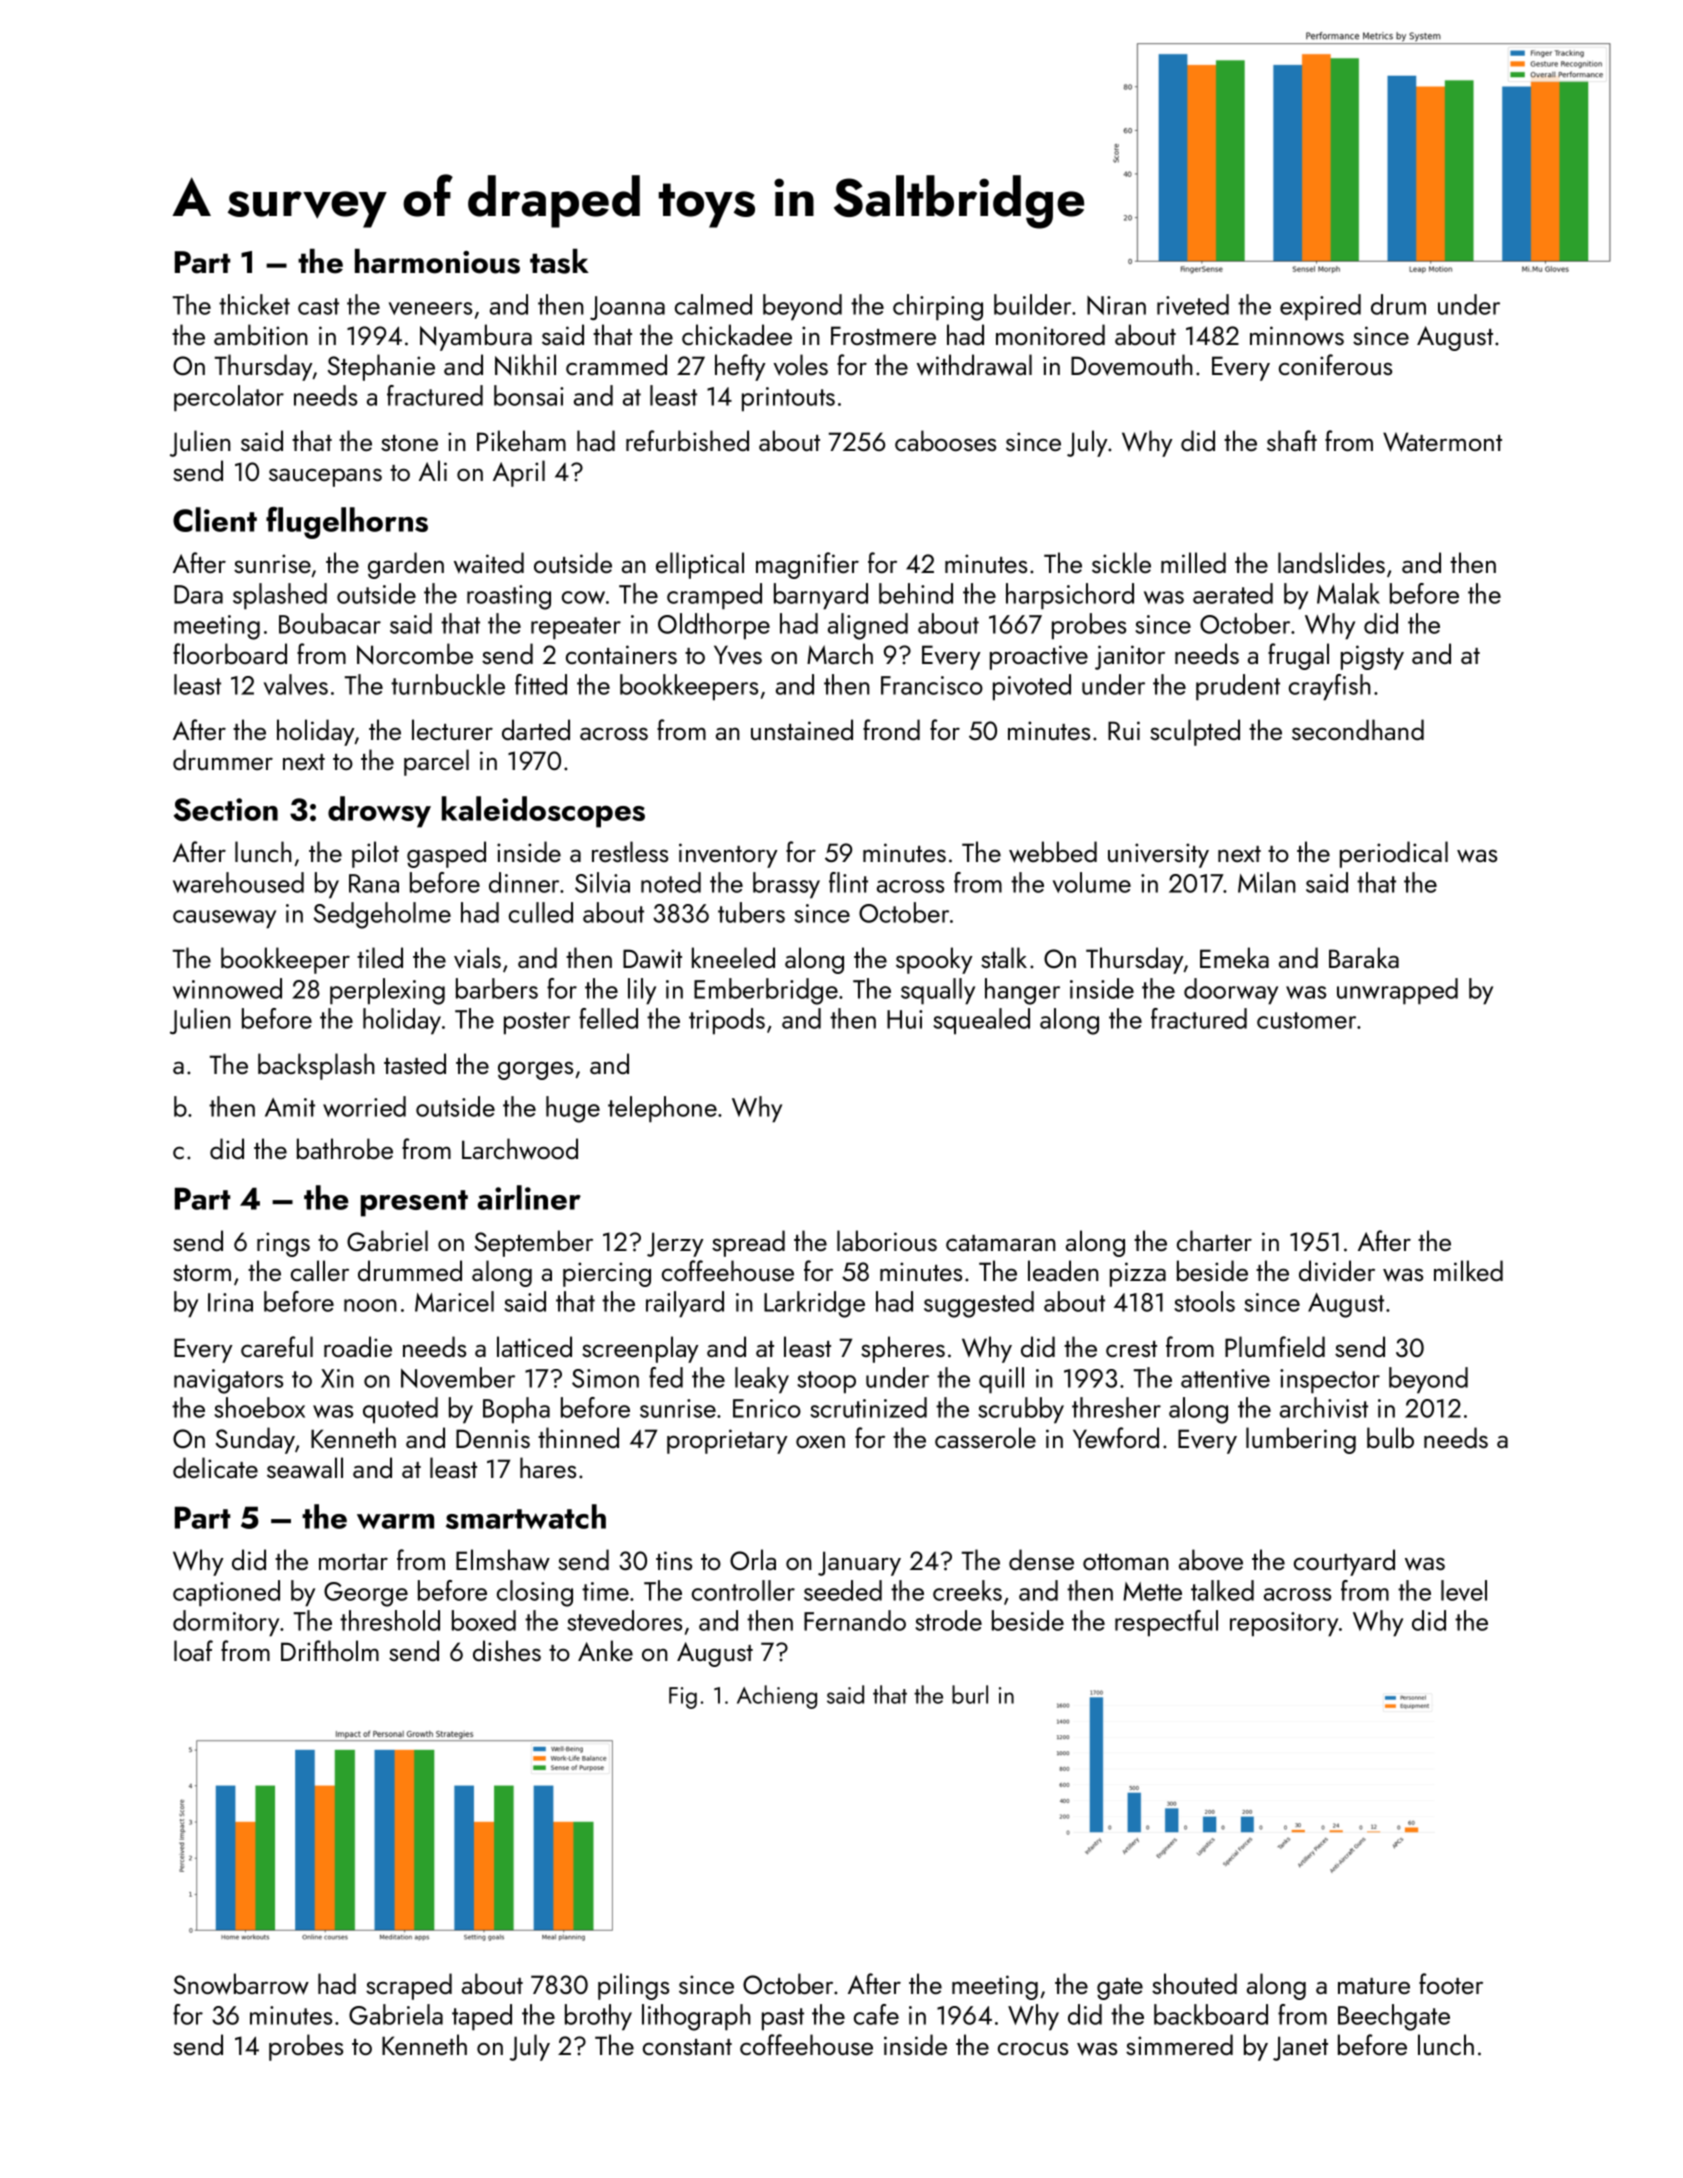  Describe the element at coordinates (436, 762) in the screenshot. I see `parcel` at that location.
